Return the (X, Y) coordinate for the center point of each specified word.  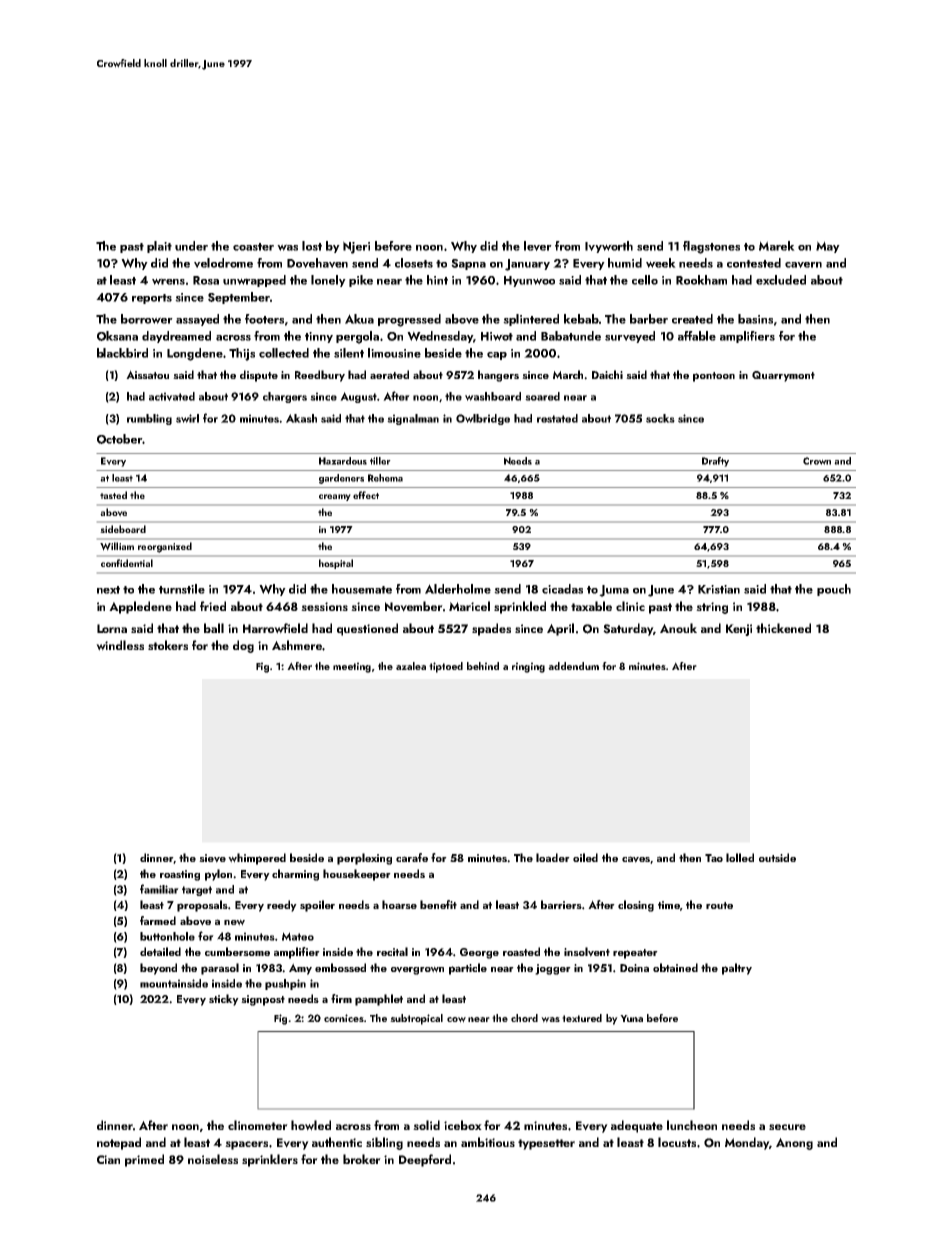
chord (524, 1018)
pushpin (285, 984)
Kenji (739, 630)
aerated (389, 374)
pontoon (714, 377)
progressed (409, 320)
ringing (528, 667)
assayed (197, 320)
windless (120, 645)
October (119, 439)
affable (697, 336)
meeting (352, 667)
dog (243, 646)
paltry (737, 969)
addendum (573, 666)
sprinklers (270, 1160)
